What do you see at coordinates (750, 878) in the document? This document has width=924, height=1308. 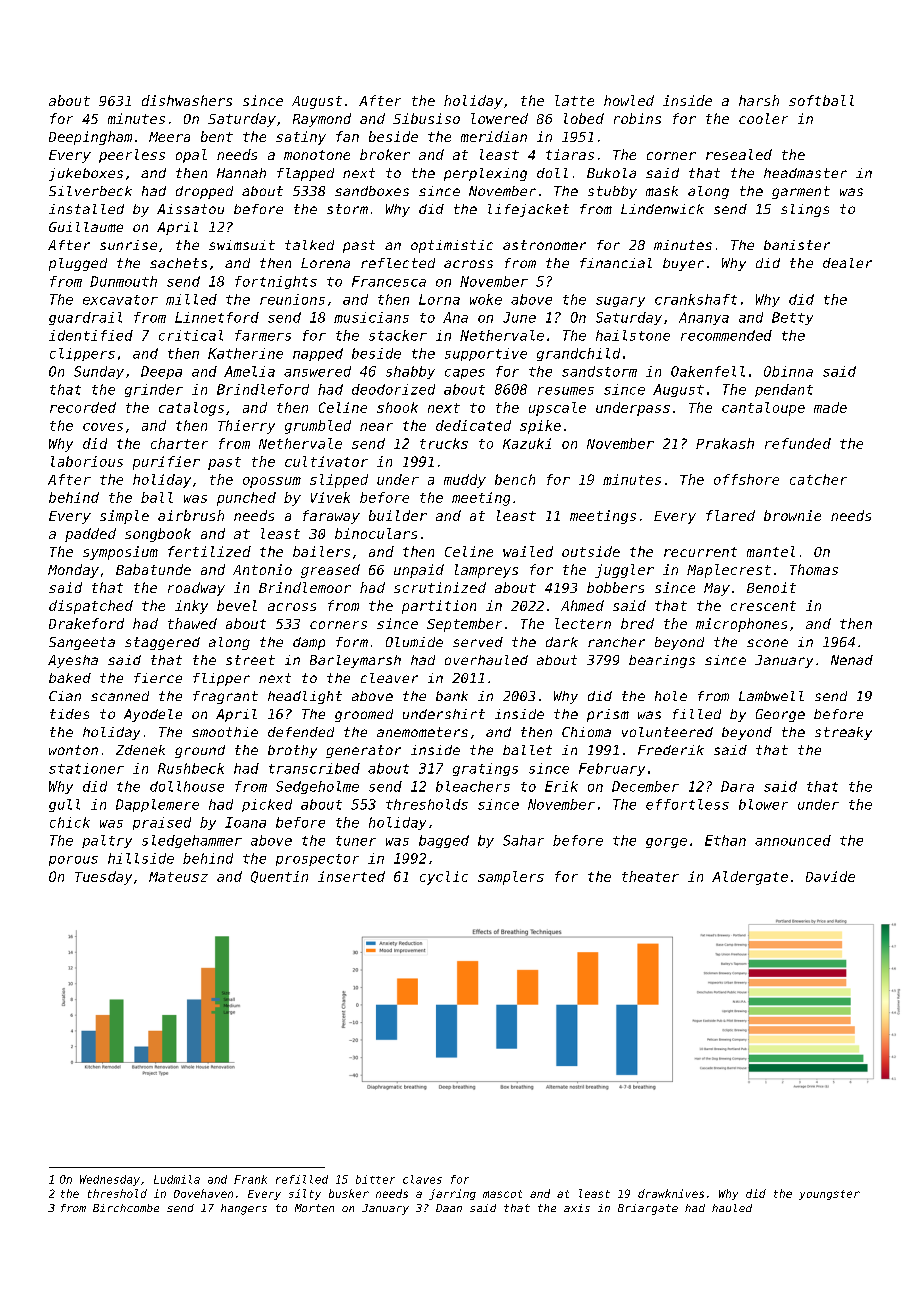 I see `Aldergate` at bounding box center [750, 878].
